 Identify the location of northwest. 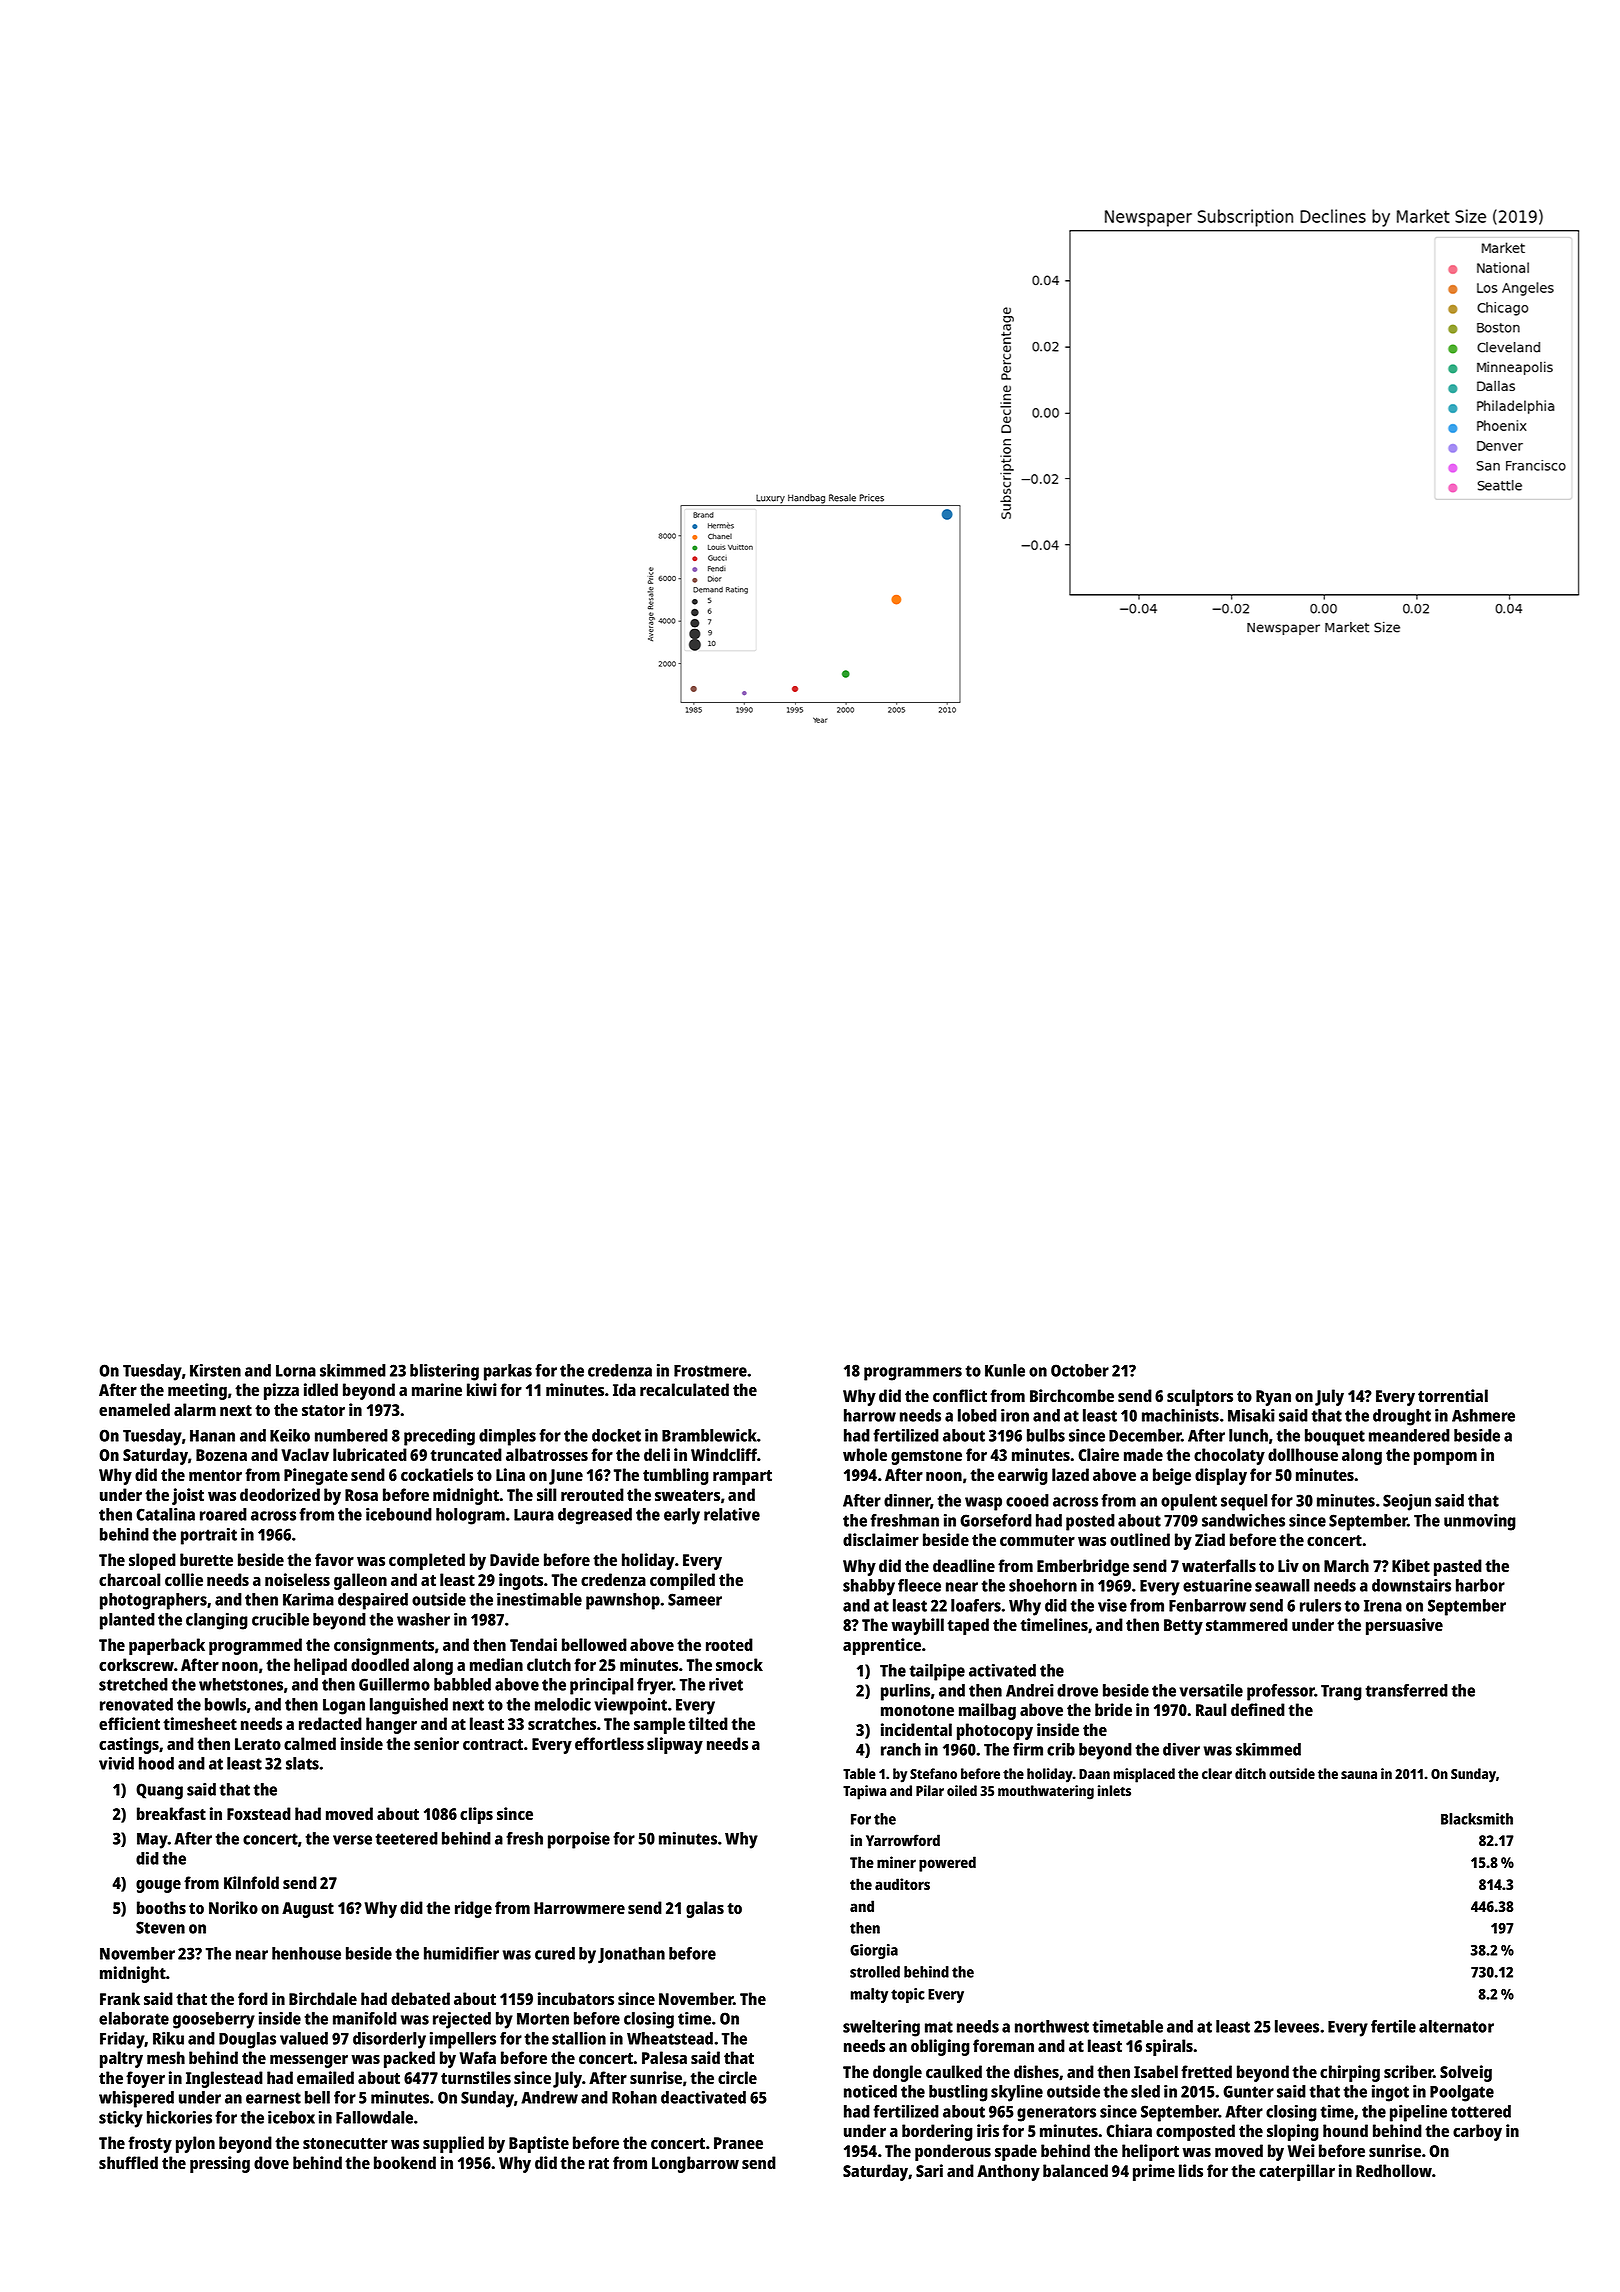
(1052, 2026).
